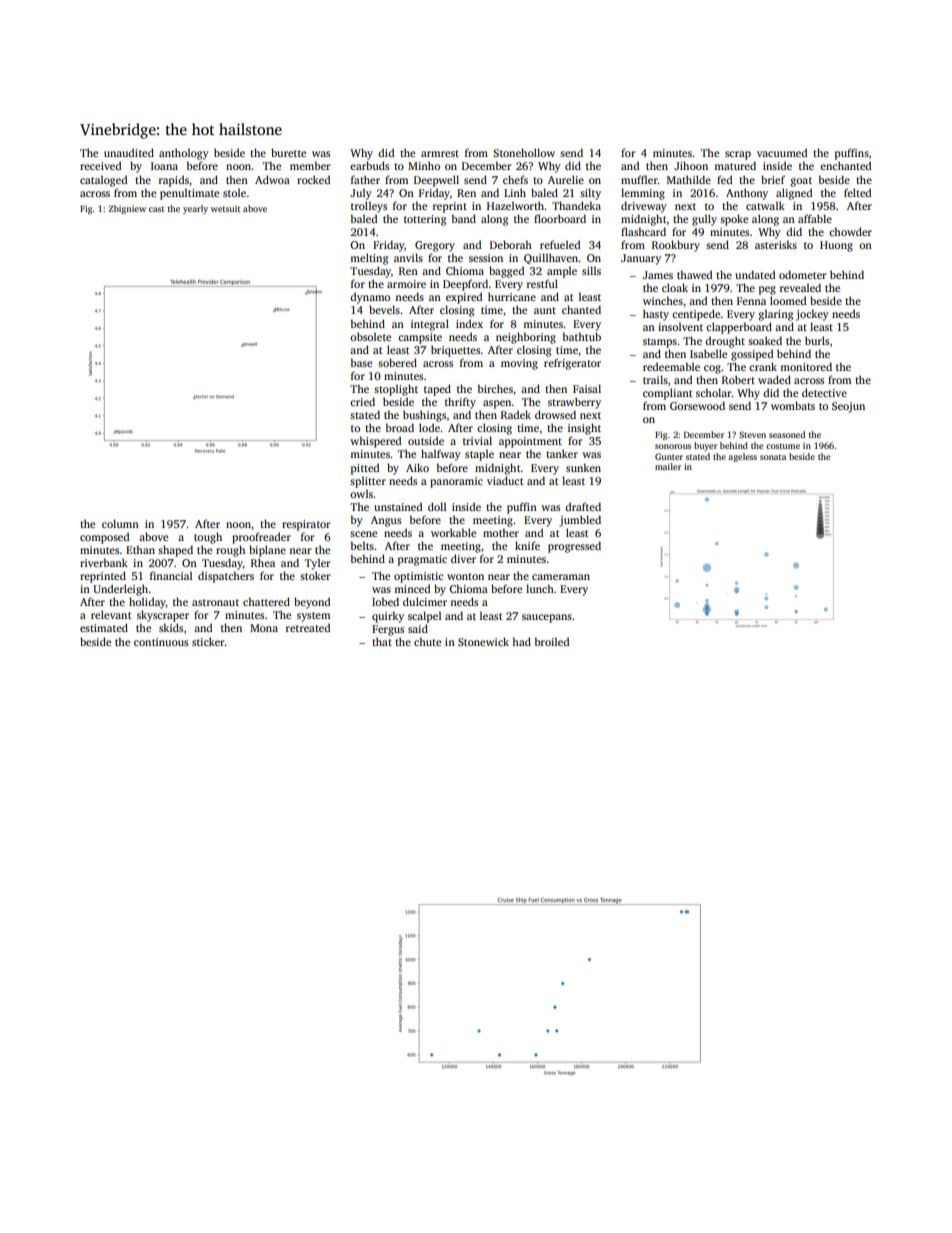  Describe the element at coordinates (583, 467) in the screenshot. I see `sunken` at that location.
